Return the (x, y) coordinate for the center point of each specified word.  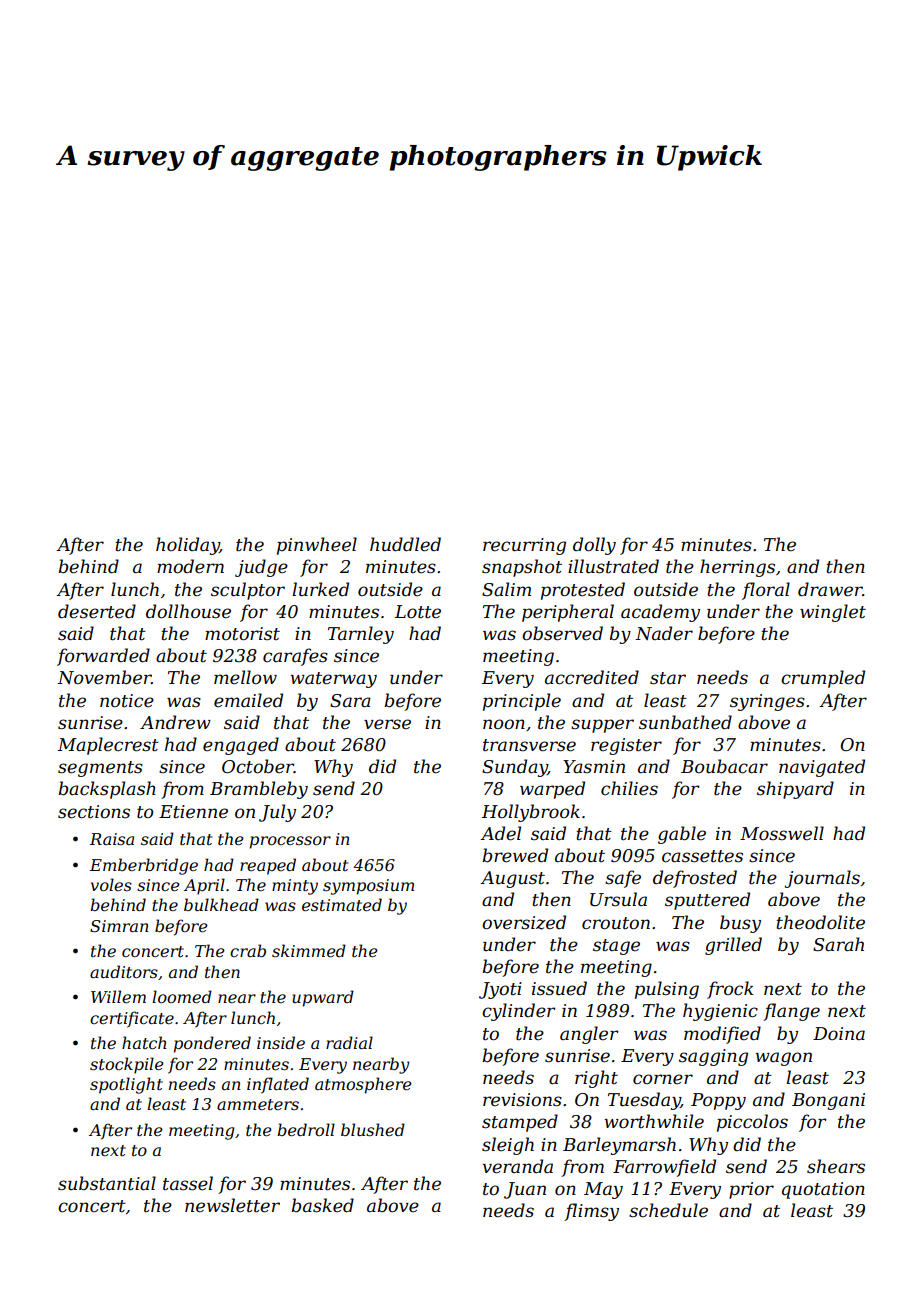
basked (323, 1205)
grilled (733, 946)
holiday (188, 546)
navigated (822, 768)
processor (290, 842)
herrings (737, 568)
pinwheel (317, 546)
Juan (525, 1190)
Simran (119, 926)
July (277, 813)
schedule (668, 1210)
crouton (616, 923)
